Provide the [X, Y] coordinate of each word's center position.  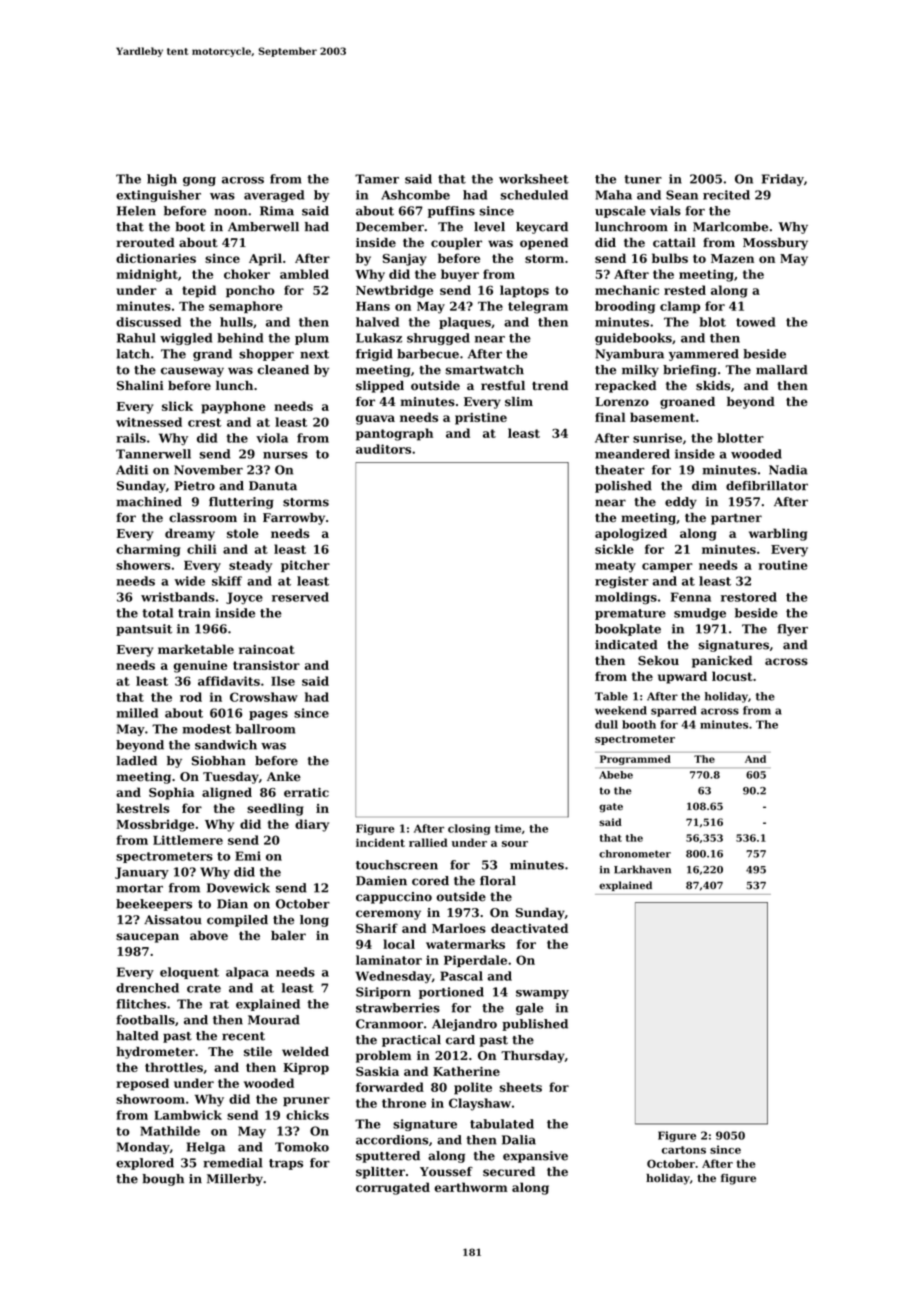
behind [240, 338]
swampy [542, 994]
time [508, 828]
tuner [643, 179]
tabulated [502, 1124]
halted [137, 1036]
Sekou [658, 661]
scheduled [534, 195]
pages [268, 716]
